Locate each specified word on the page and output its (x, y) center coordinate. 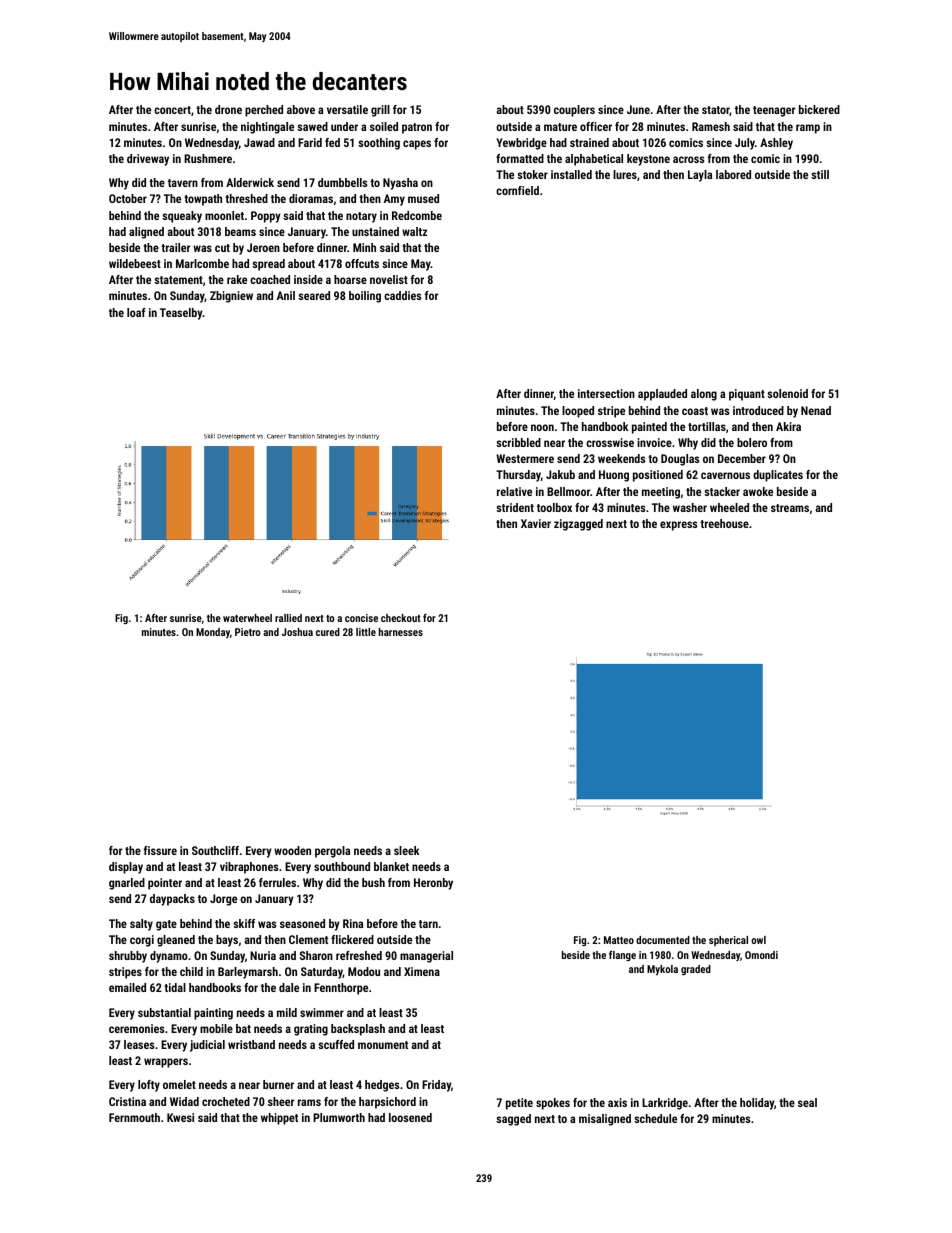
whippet (279, 1119)
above (301, 109)
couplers (574, 111)
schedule (655, 1118)
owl (758, 940)
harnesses (401, 632)
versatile (347, 109)
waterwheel (247, 618)
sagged (513, 1120)
